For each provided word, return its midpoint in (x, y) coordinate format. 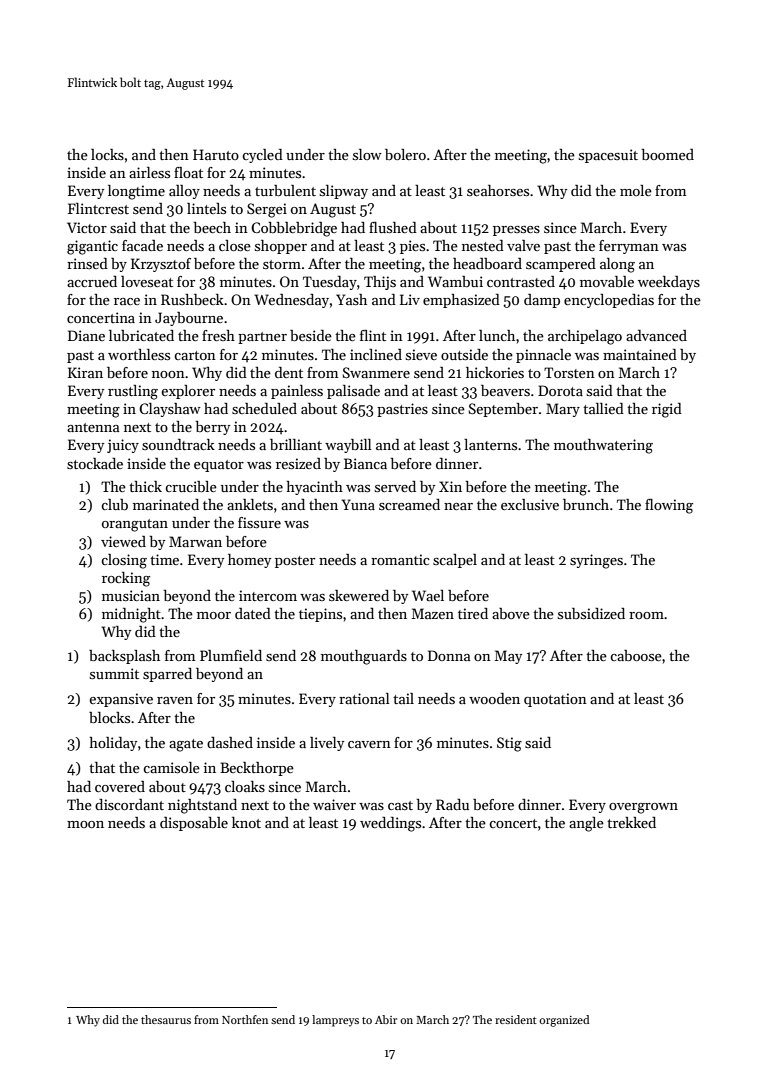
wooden (494, 698)
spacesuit (608, 156)
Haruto (216, 154)
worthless (139, 354)
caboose (636, 655)
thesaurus (166, 1019)
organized (564, 1021)
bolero (405, 154)
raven (175, 700)
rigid (667, 410)
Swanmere (376, 372)
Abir (386, 1019)
